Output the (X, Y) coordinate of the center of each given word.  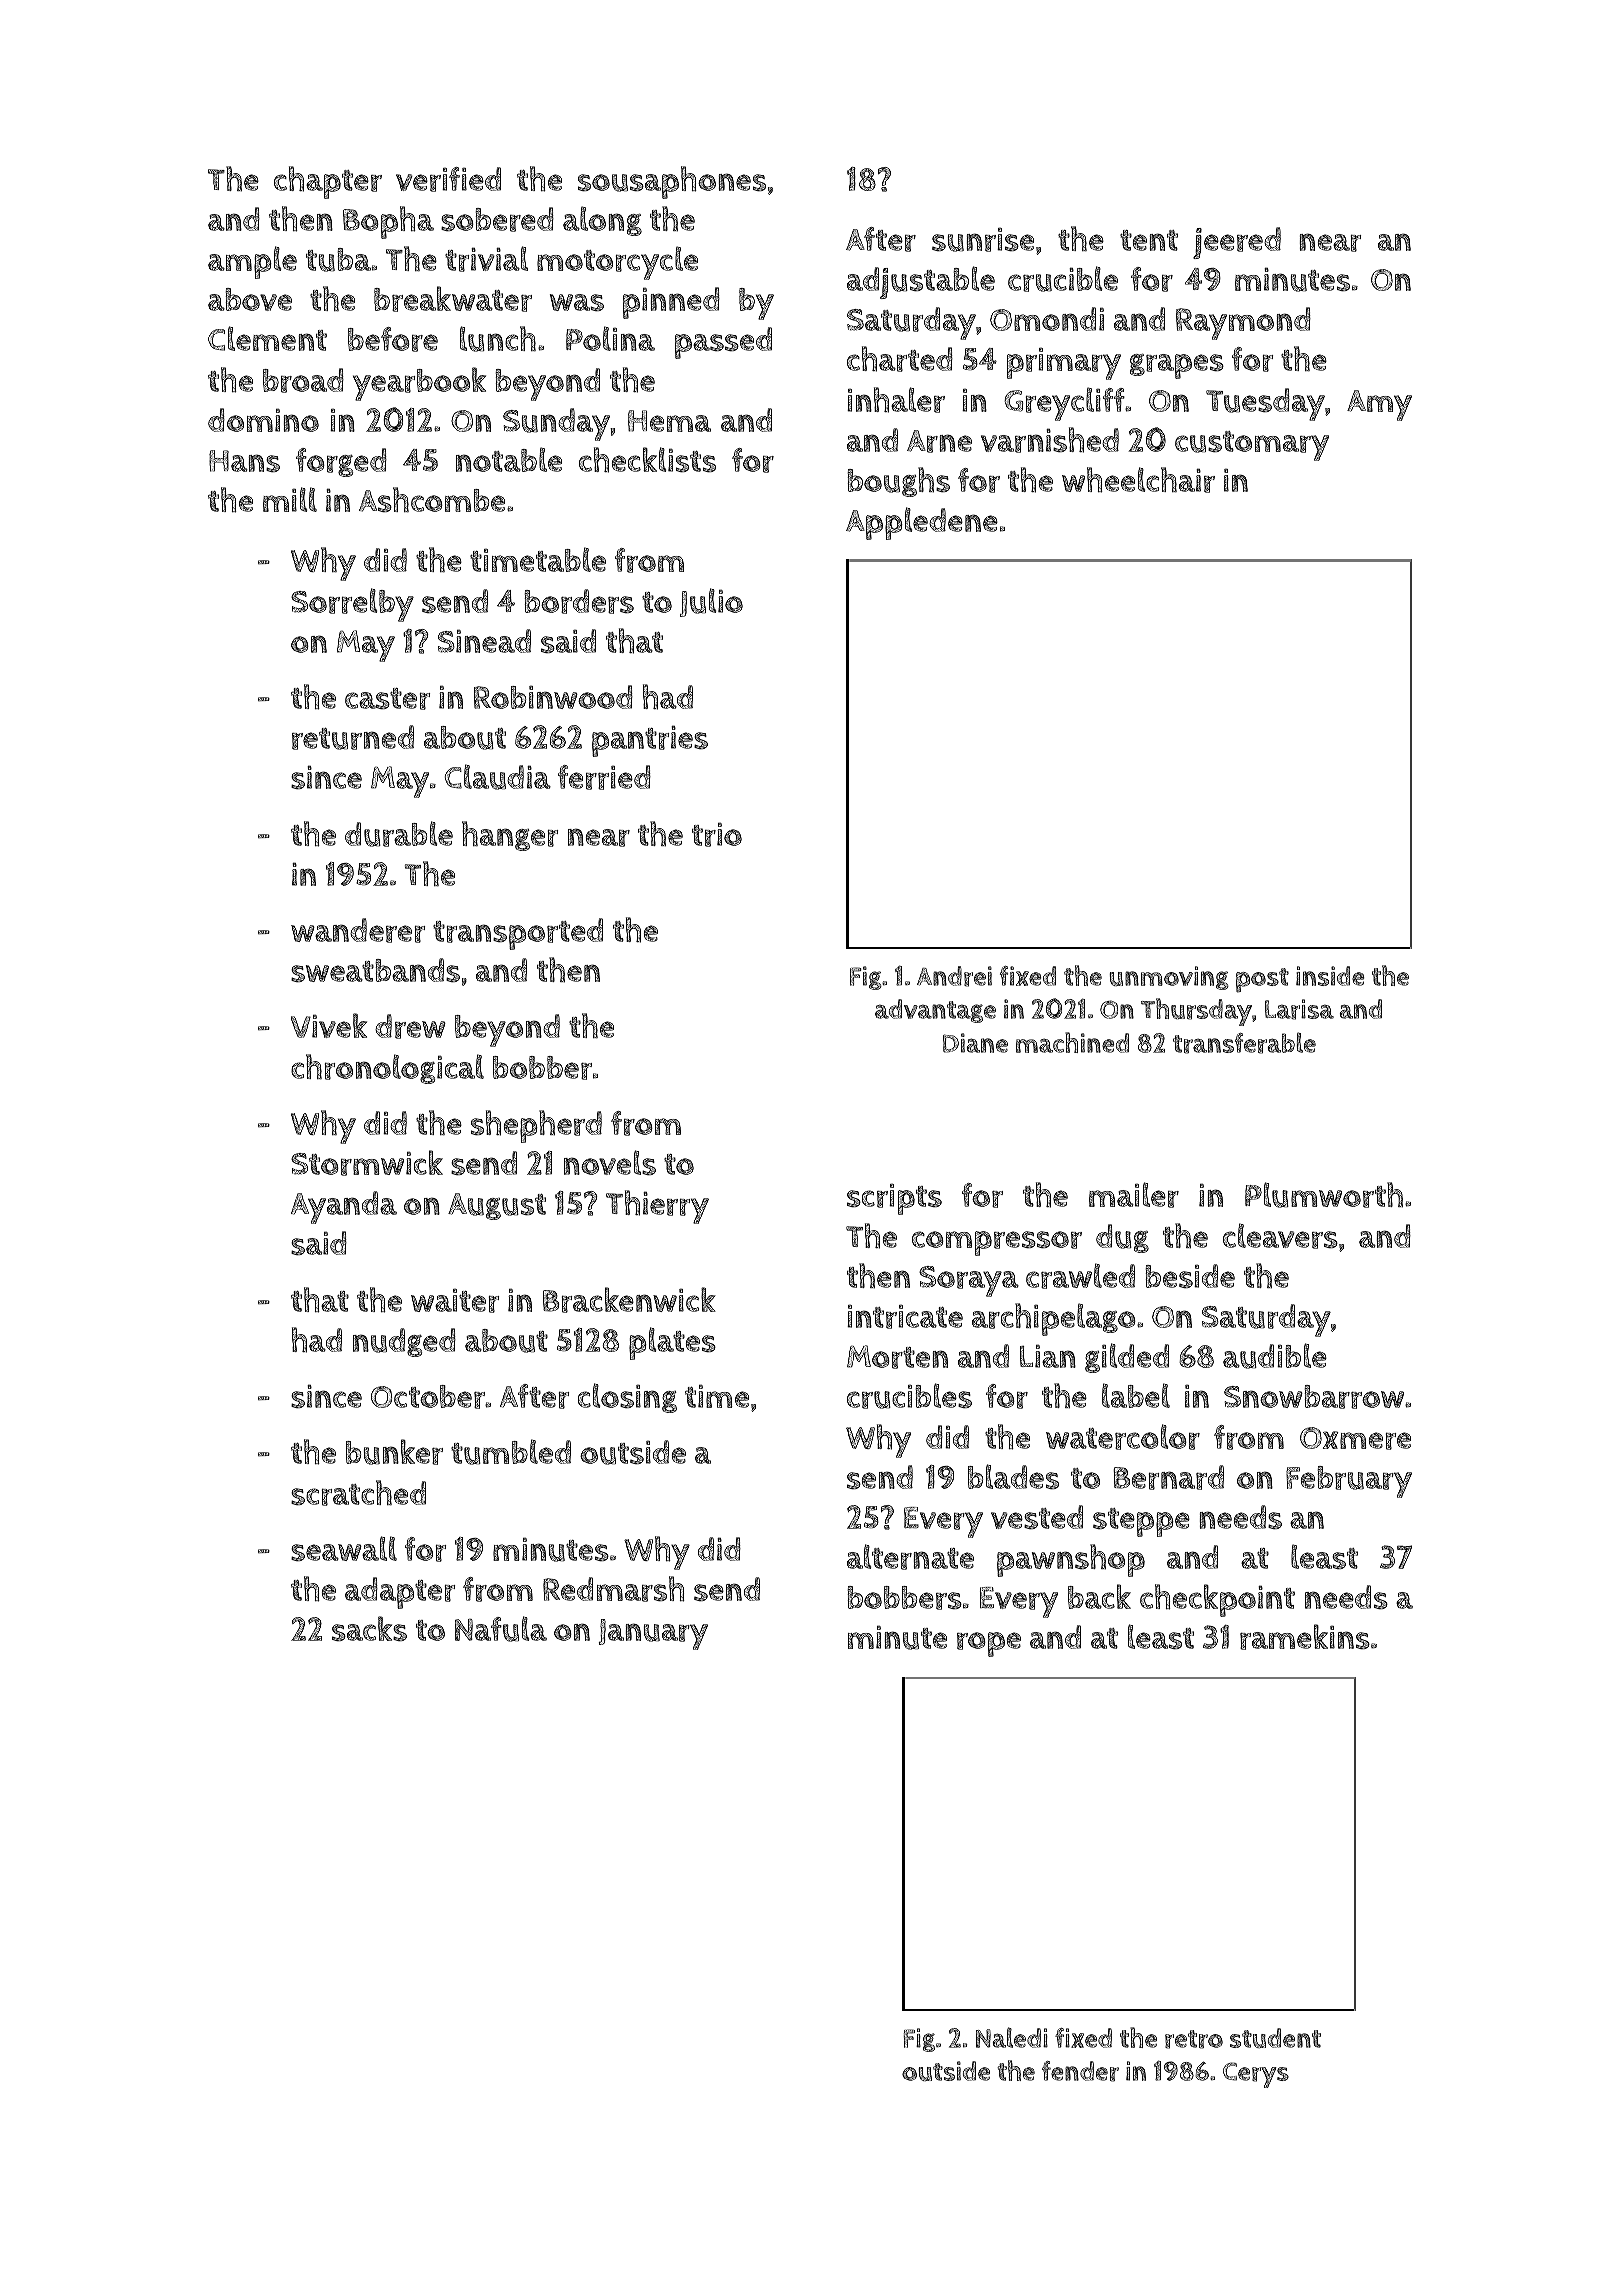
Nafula (501, 1629)
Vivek (329, 1025)
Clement (267, 338)
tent (1149, 240)
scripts (894, 1199)
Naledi (1012, 2037)
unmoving (1169, 978)
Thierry (657, 1207)
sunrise (983, 239)
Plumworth (1324, 1195)
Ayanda (344, 1207)
